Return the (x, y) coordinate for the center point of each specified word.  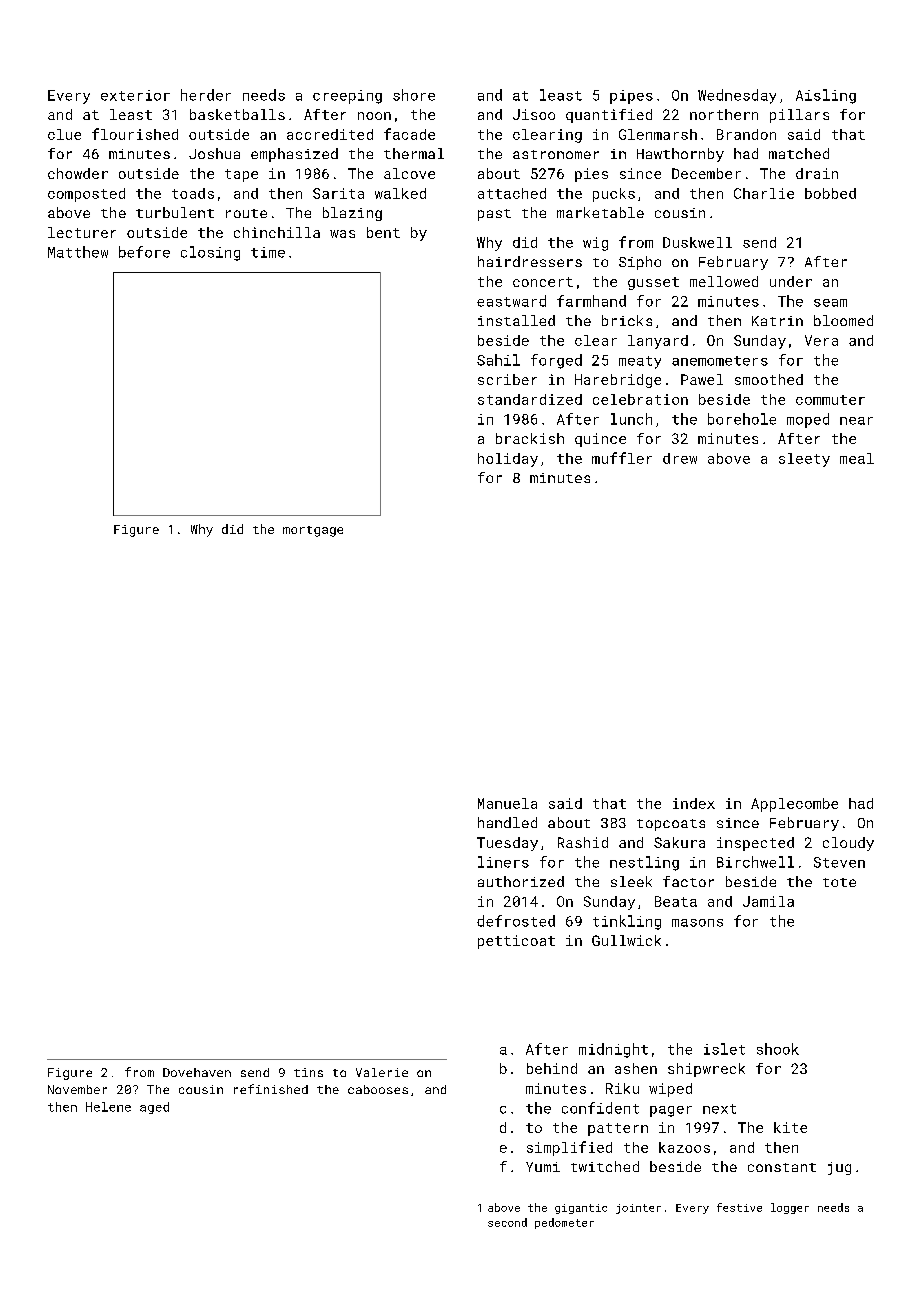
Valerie (382, 1072)
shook (778, 1049)
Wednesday (737, 96)
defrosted (516, 921)
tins (308, 1072)
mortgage (313, 531)
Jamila (768, 901)
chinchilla (277, 232)
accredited (330, 134)
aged (154, 1108)
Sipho (640, 263)
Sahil (498, 360)
